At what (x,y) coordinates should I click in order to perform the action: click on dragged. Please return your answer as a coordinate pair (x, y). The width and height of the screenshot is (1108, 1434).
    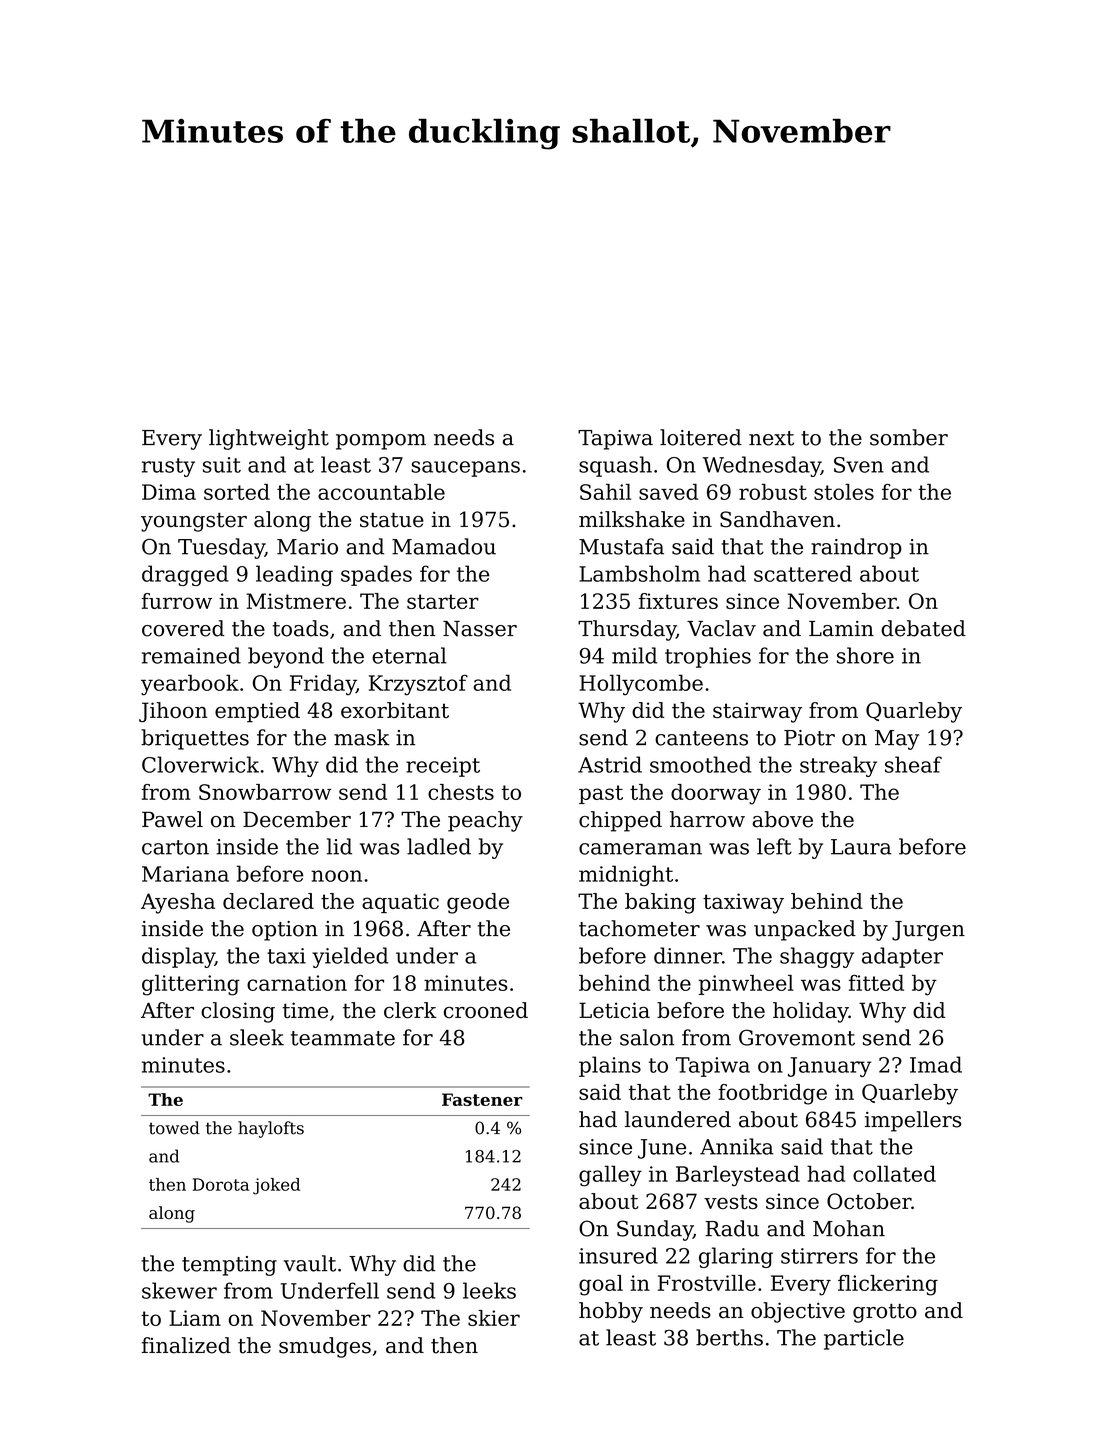
    Looking at the image, I should click on (185, 575).
